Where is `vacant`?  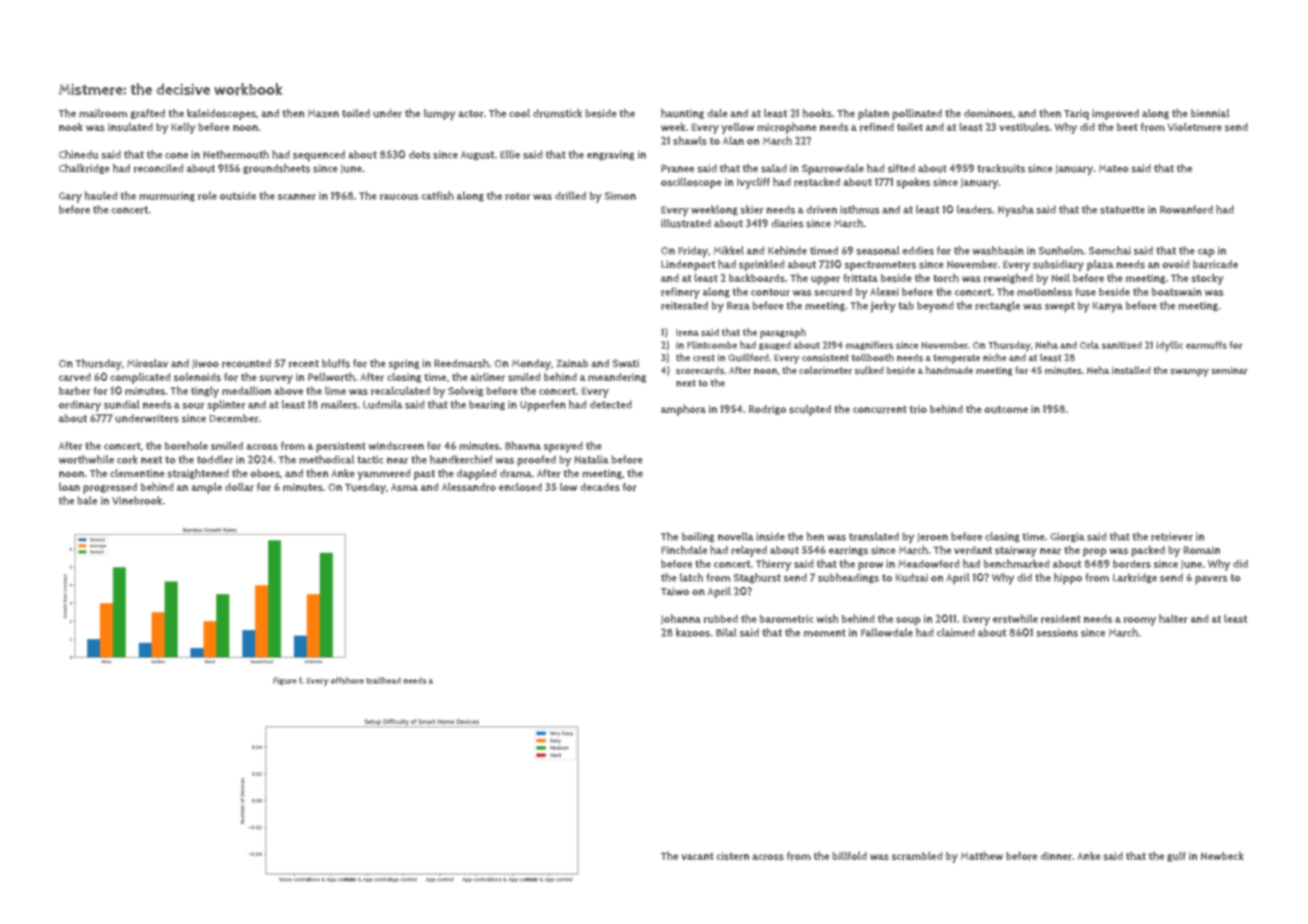 vacant is located at coordinates (697, 856).
